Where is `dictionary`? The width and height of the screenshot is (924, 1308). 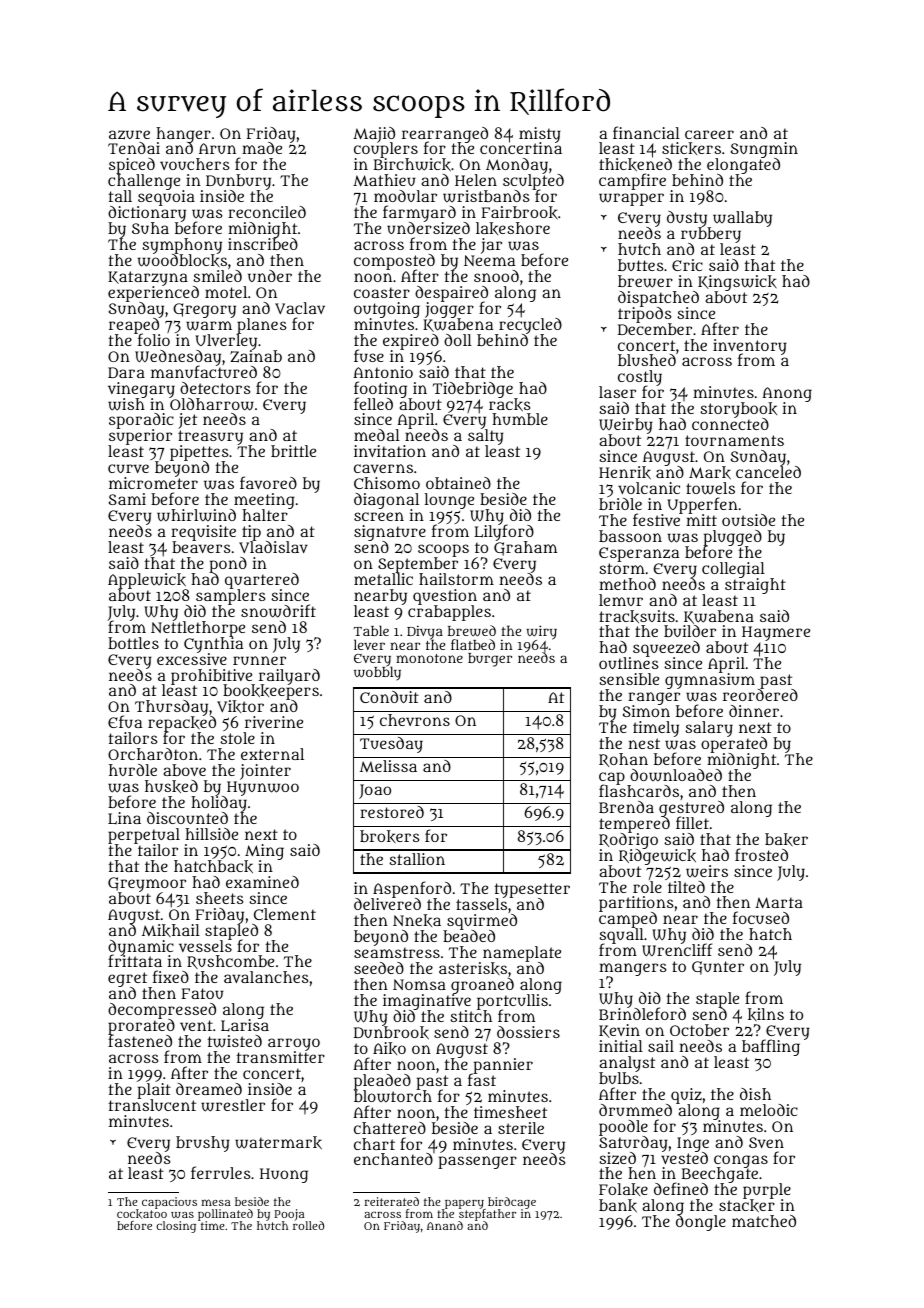
dictionary is located at coordinates (147, 215).
